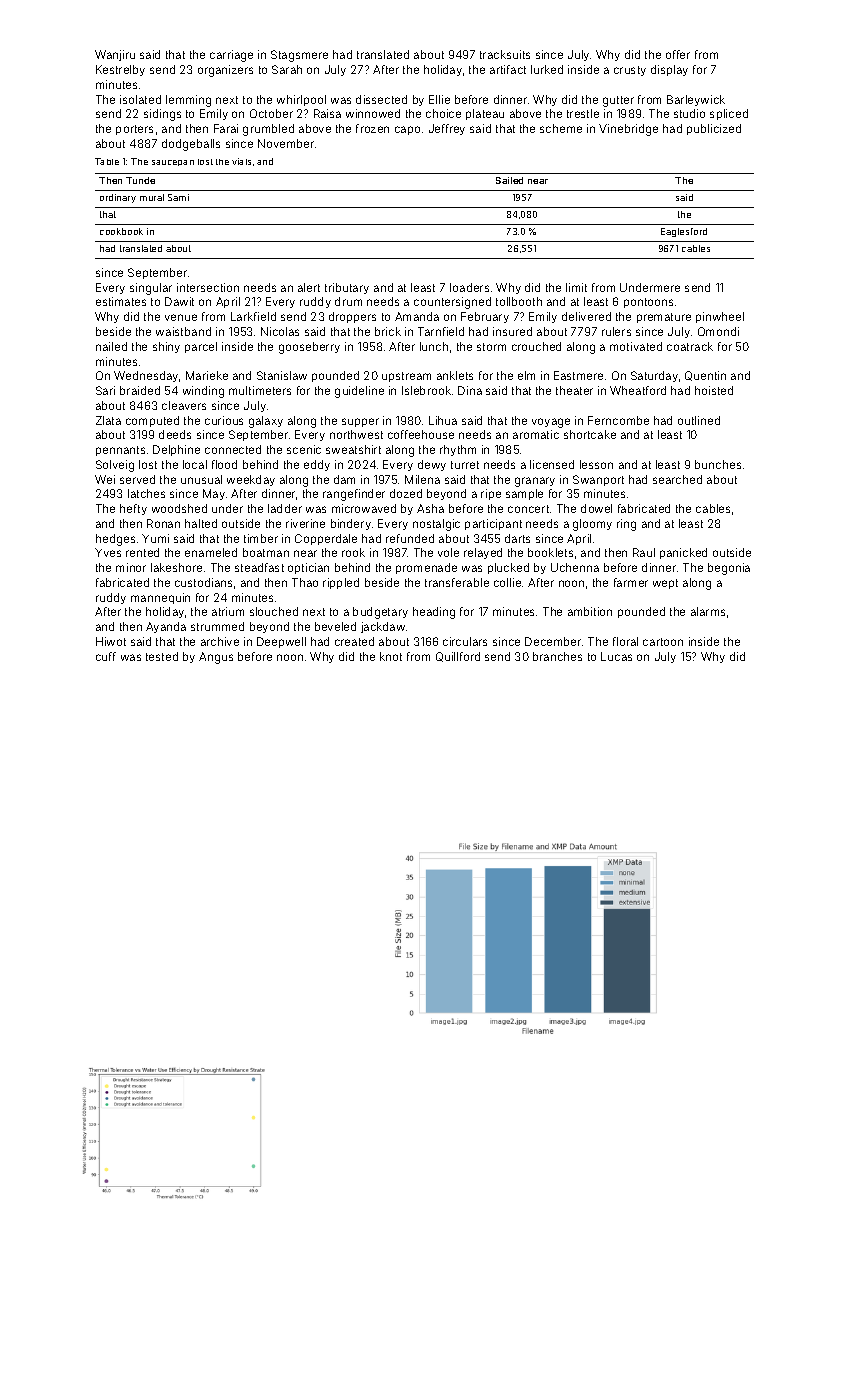  What do you see at coordinates (509, 180) in the page?
I see `Sailed` at bounding box center [509, 180].
